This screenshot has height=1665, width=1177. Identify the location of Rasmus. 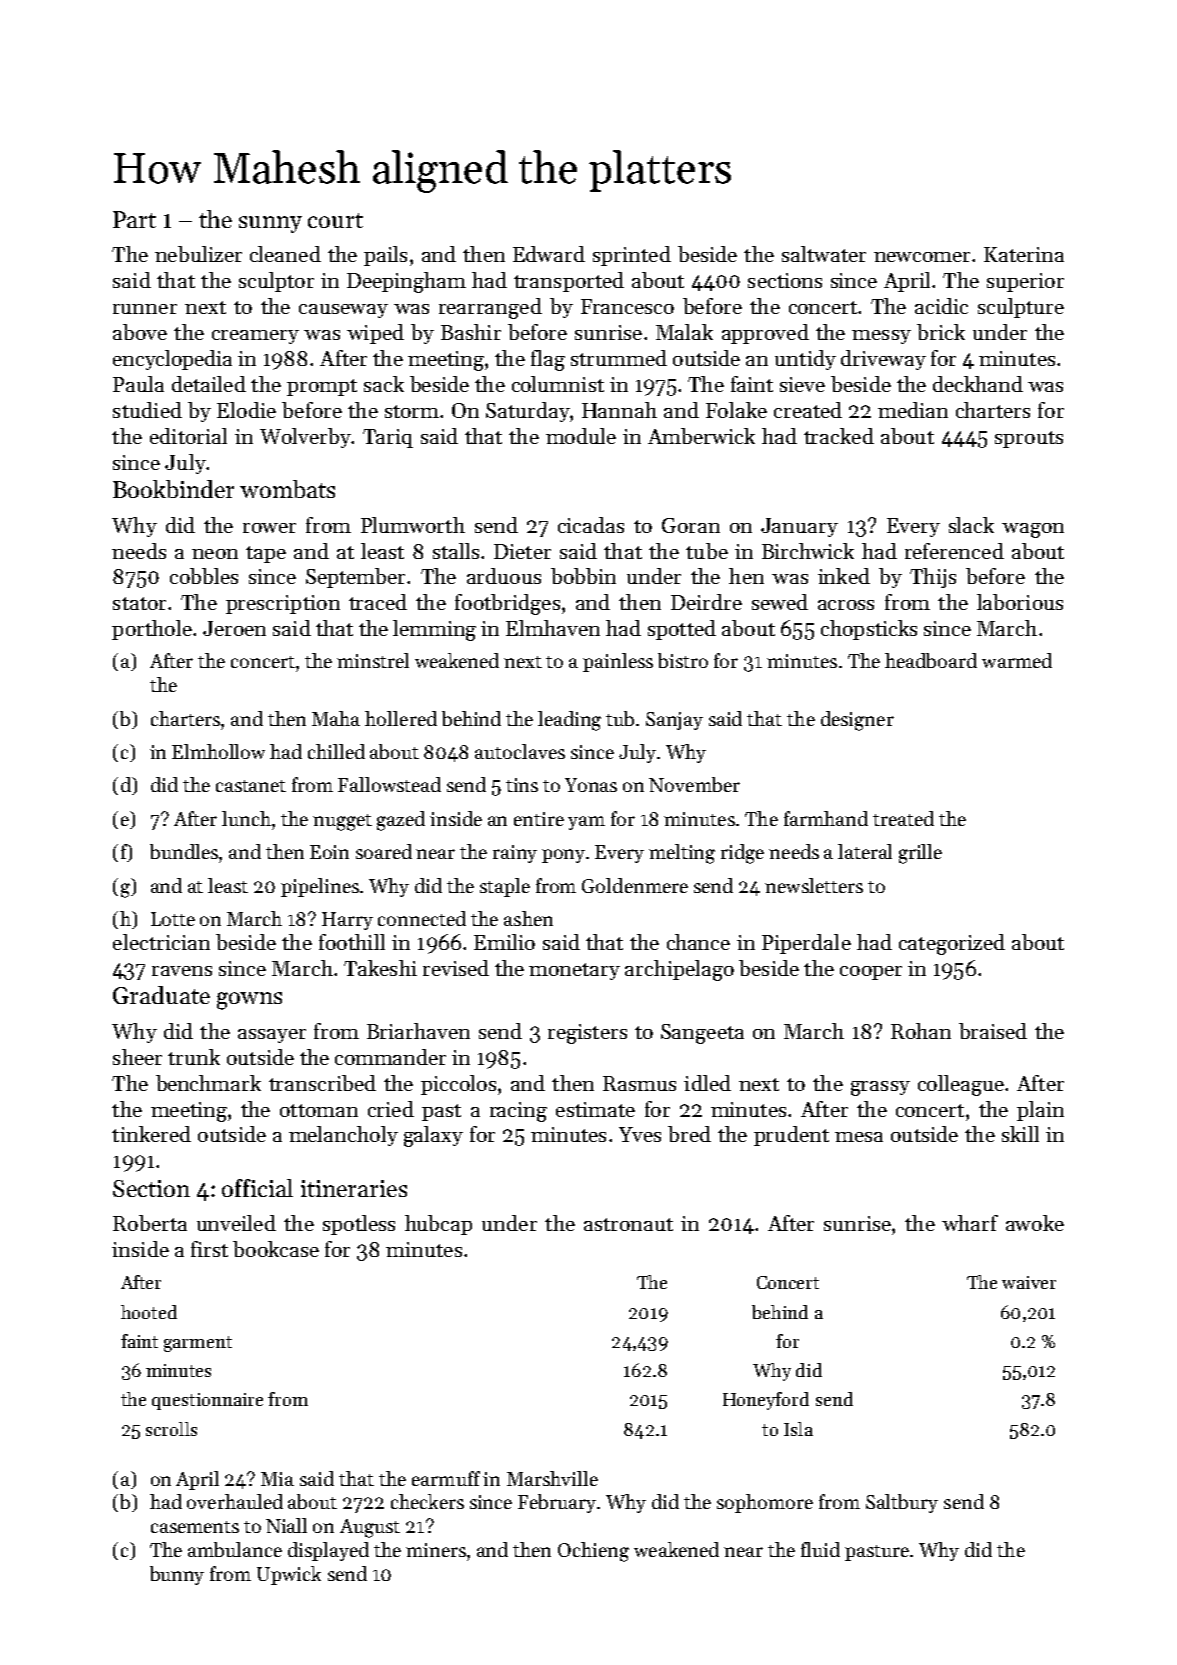
(639, 1083).
